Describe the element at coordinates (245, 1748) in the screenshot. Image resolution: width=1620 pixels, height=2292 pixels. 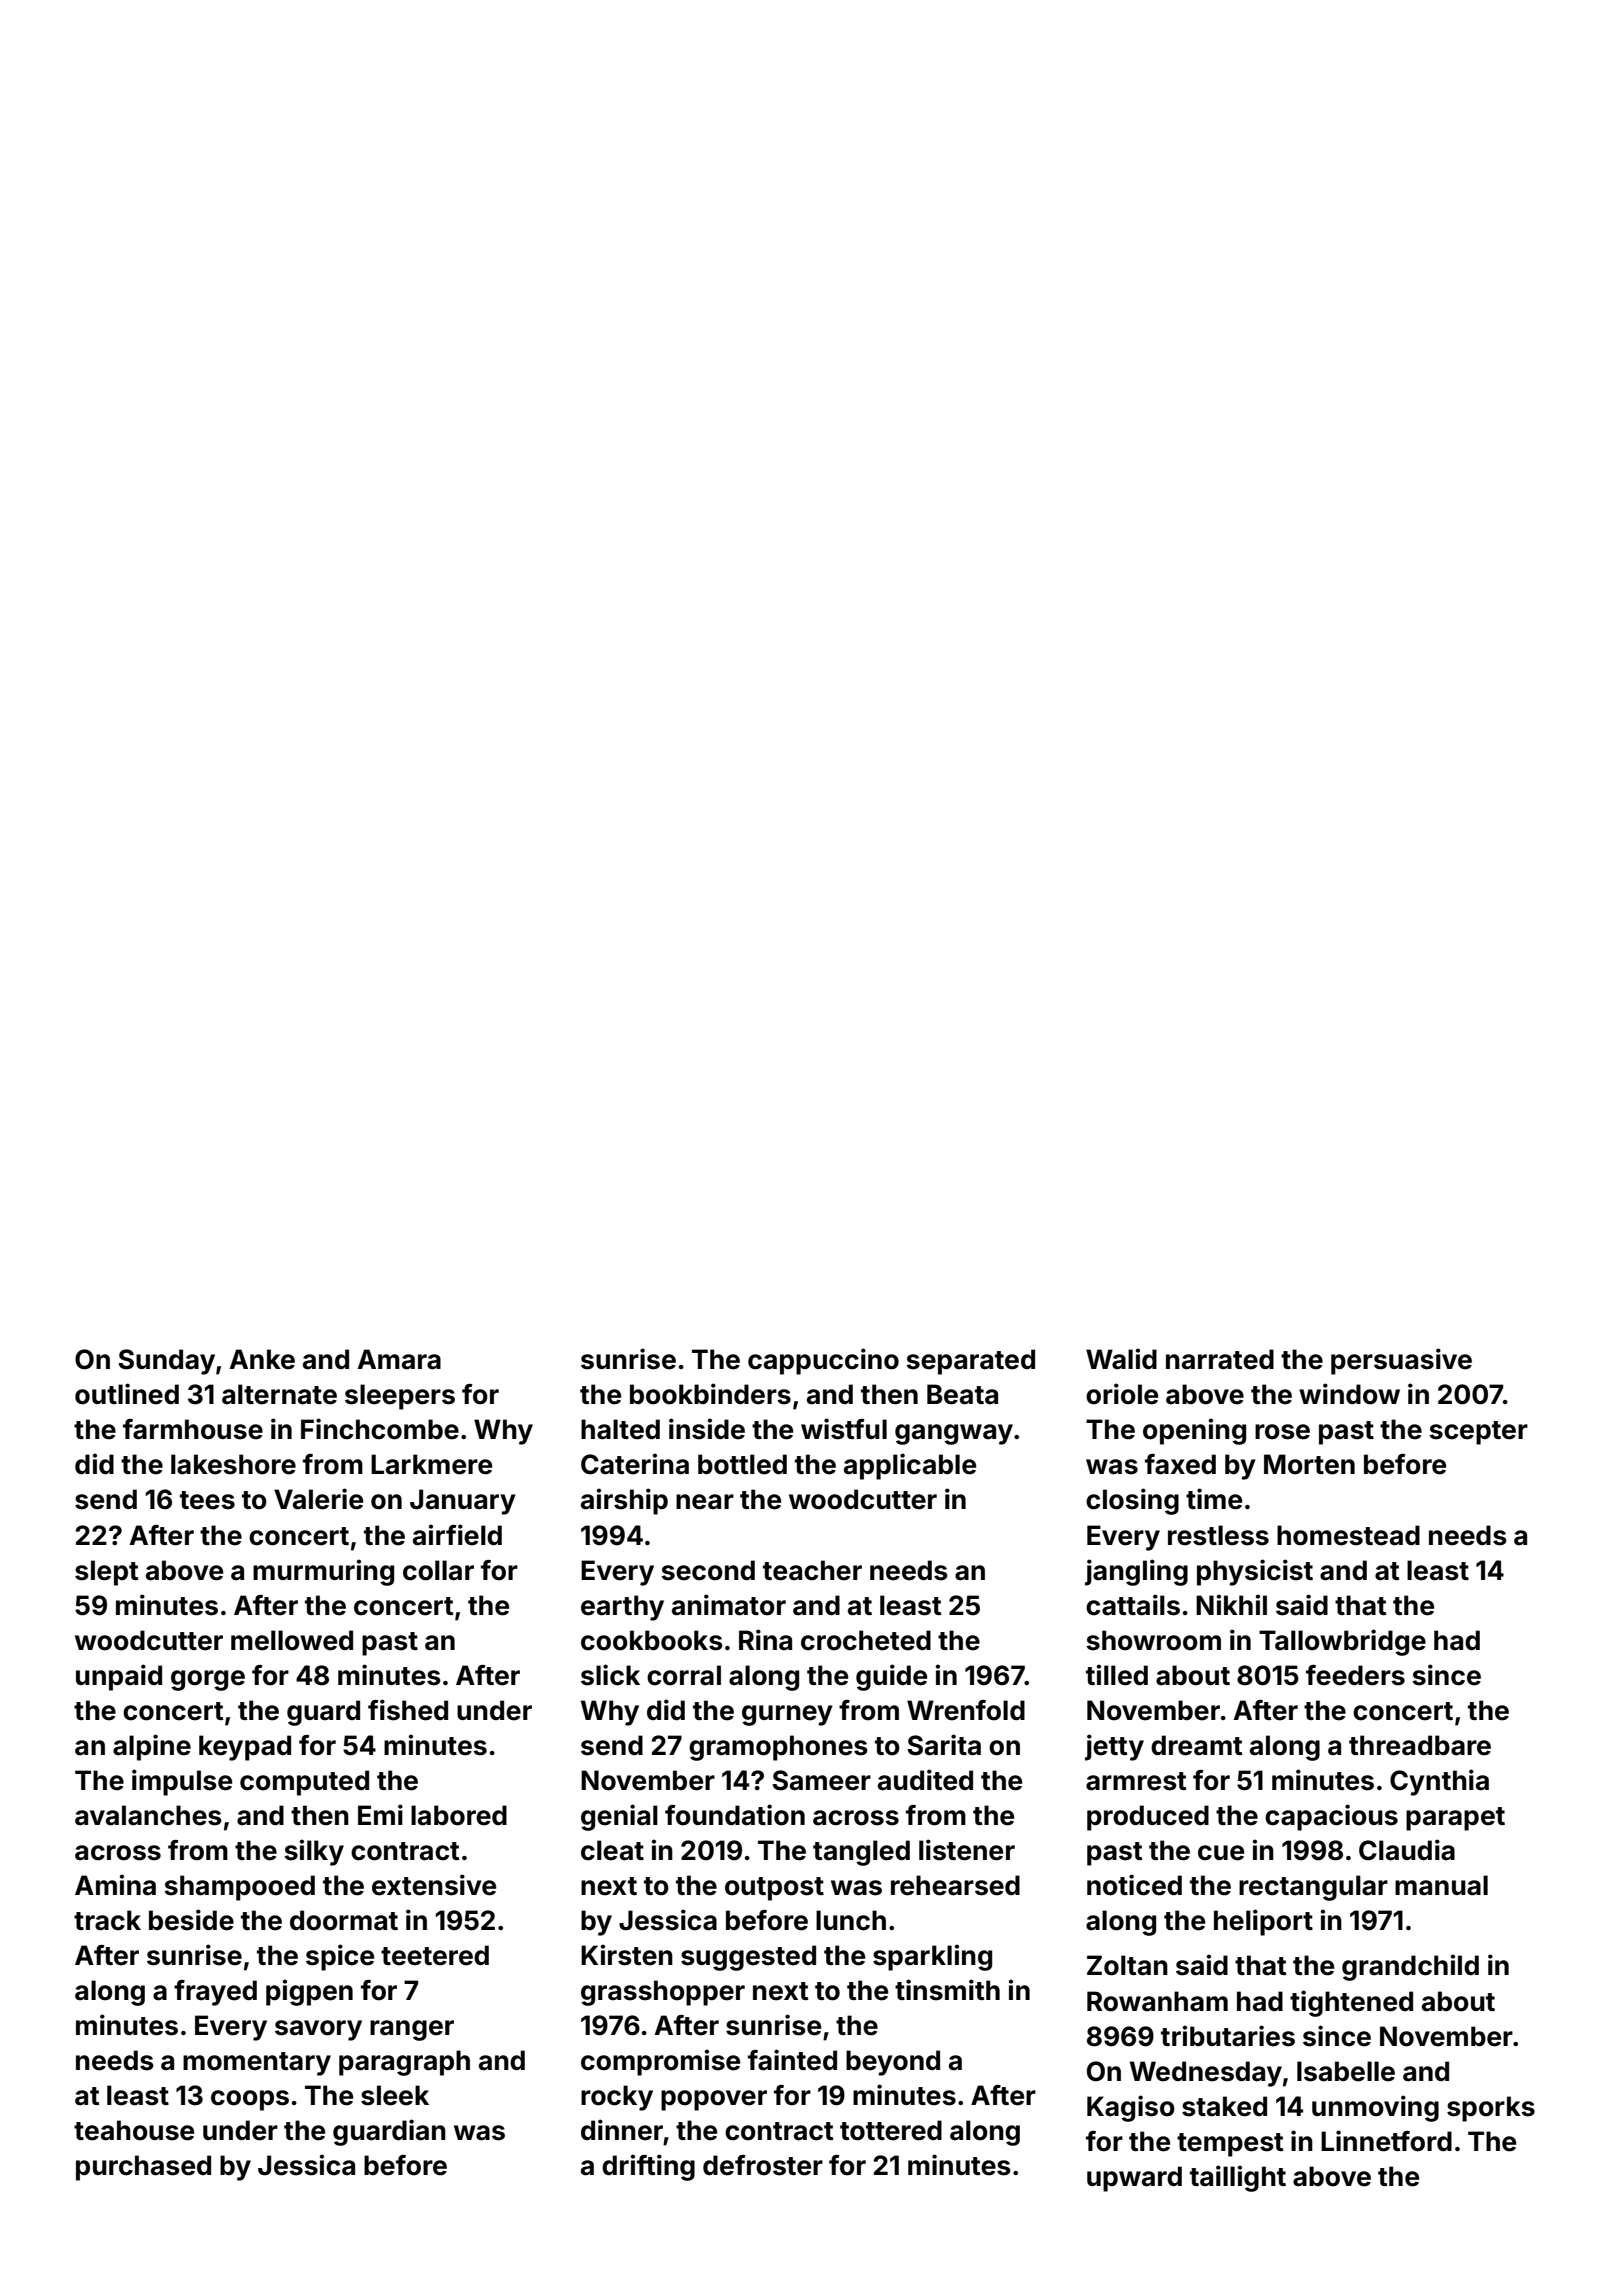
I see `keypad` at that location.
